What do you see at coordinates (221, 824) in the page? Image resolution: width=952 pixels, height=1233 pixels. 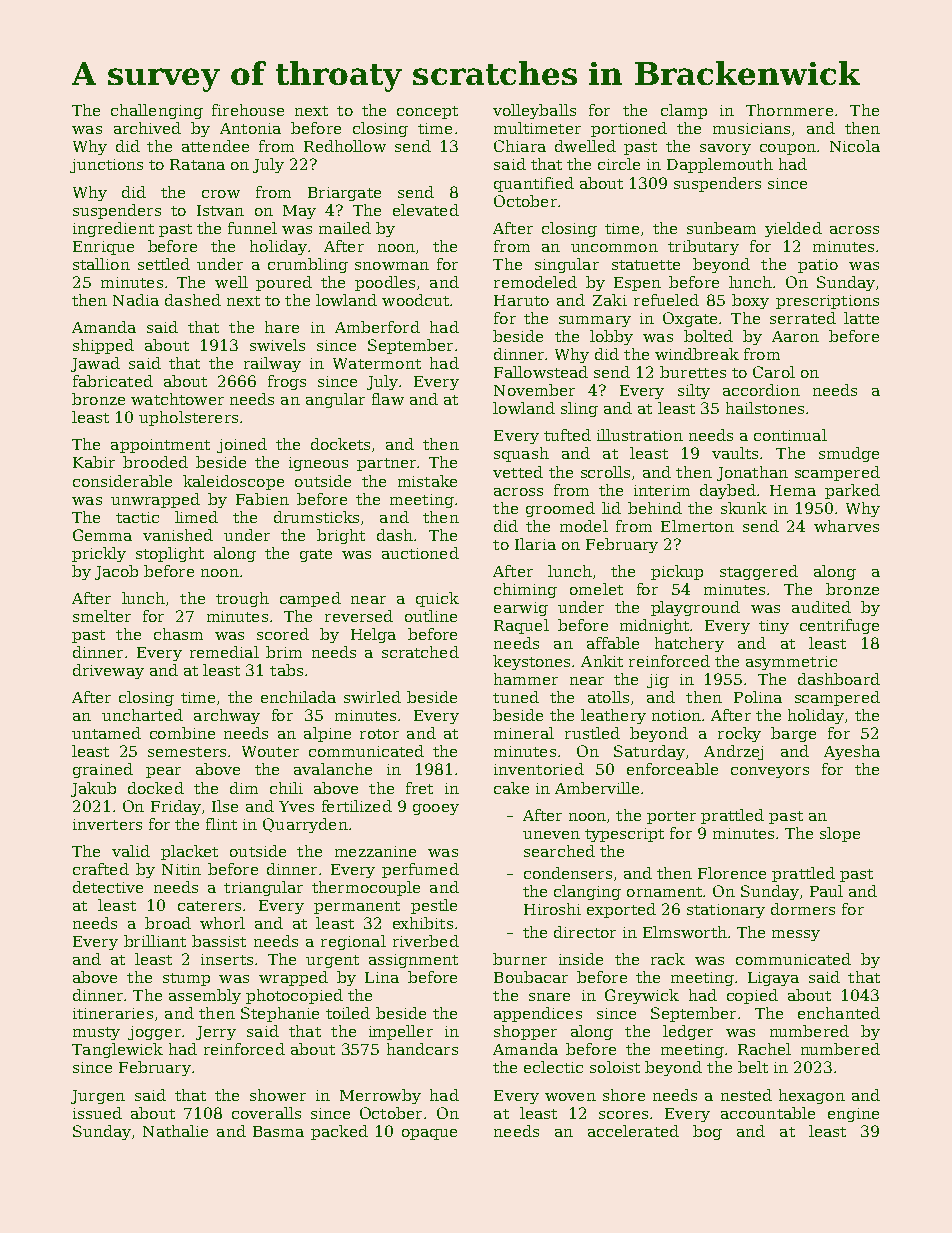 I see `flint` at bounding box center [221, 824].
